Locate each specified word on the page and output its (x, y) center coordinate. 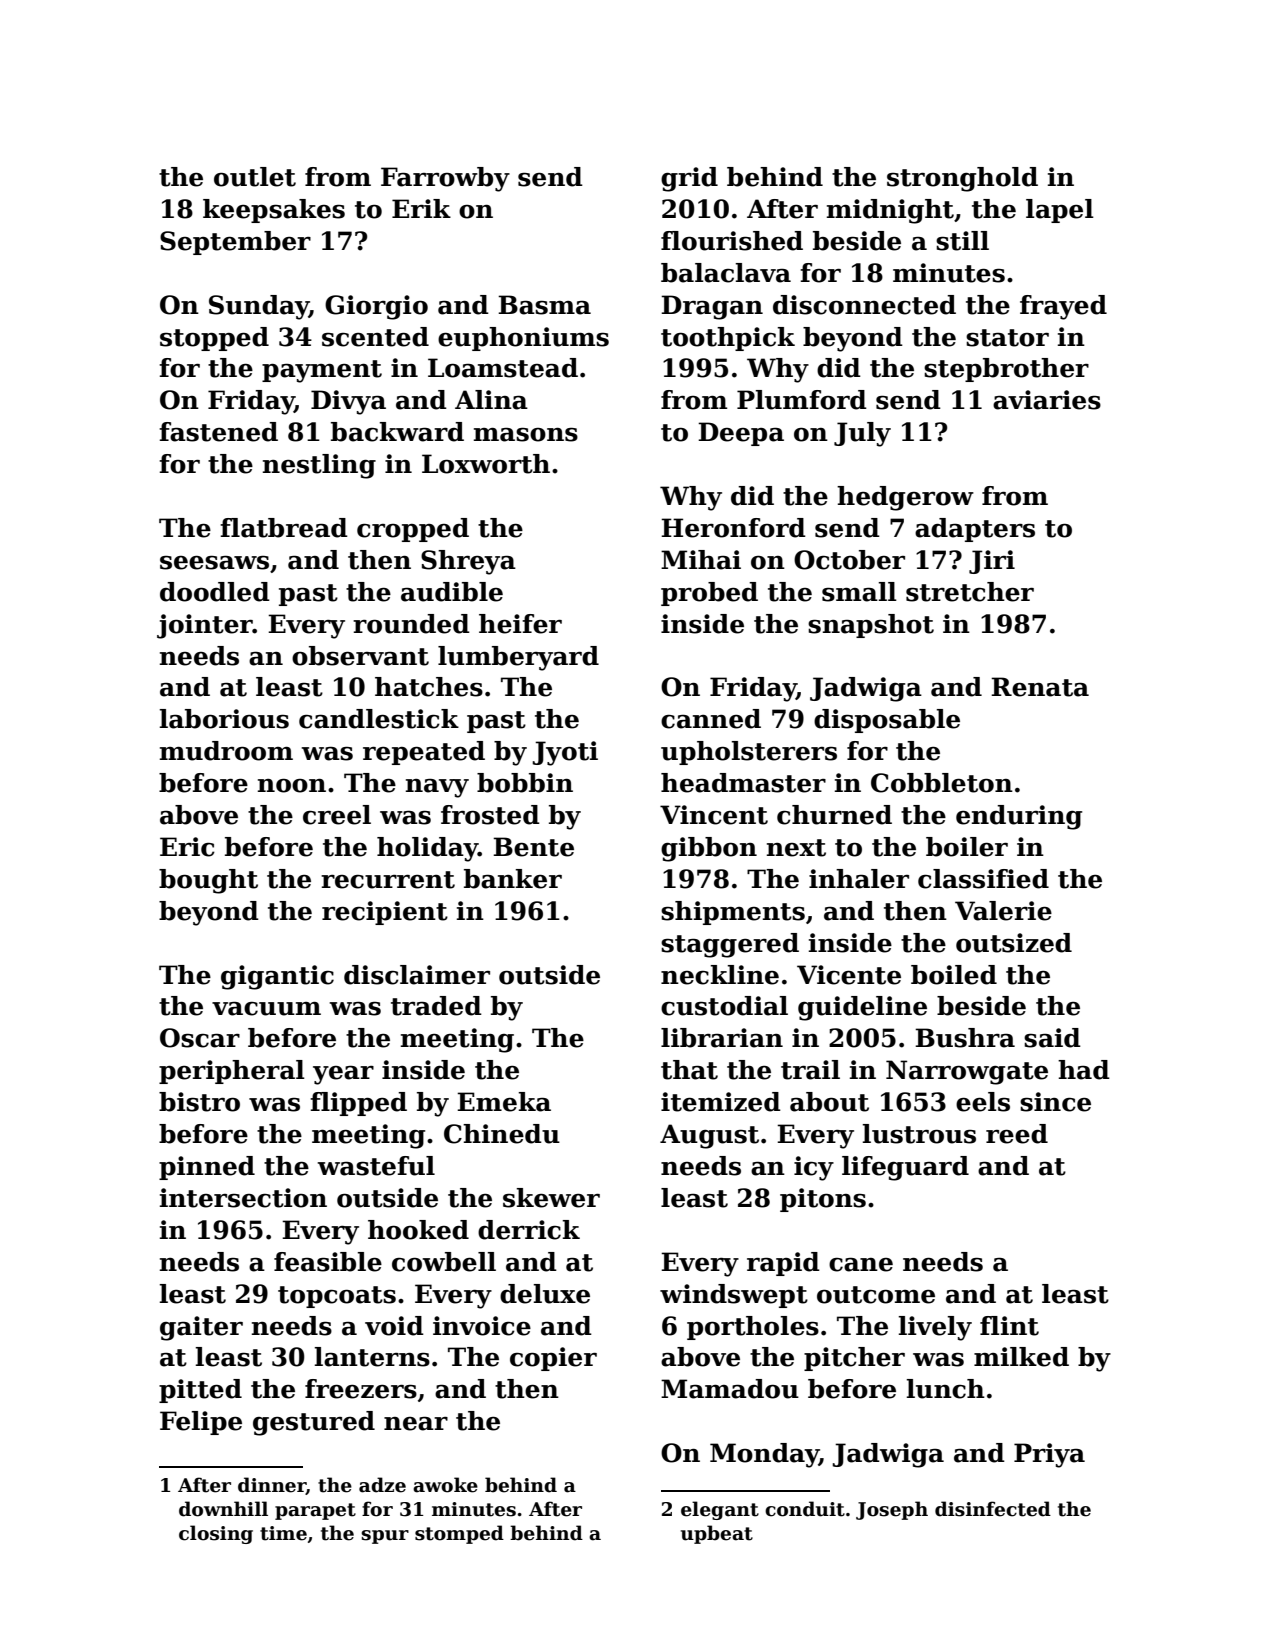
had (1084, 1070)
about (829, 1102)
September (235, 243)
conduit (805, 1509)
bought (208, 881)
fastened (218, 432)
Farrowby (445, 179)
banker (513, 879)
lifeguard (905, 1168)
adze (382, 1485)
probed (709, 594)
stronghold (962, 179)
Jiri (992, 562)
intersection (243, 1198)
